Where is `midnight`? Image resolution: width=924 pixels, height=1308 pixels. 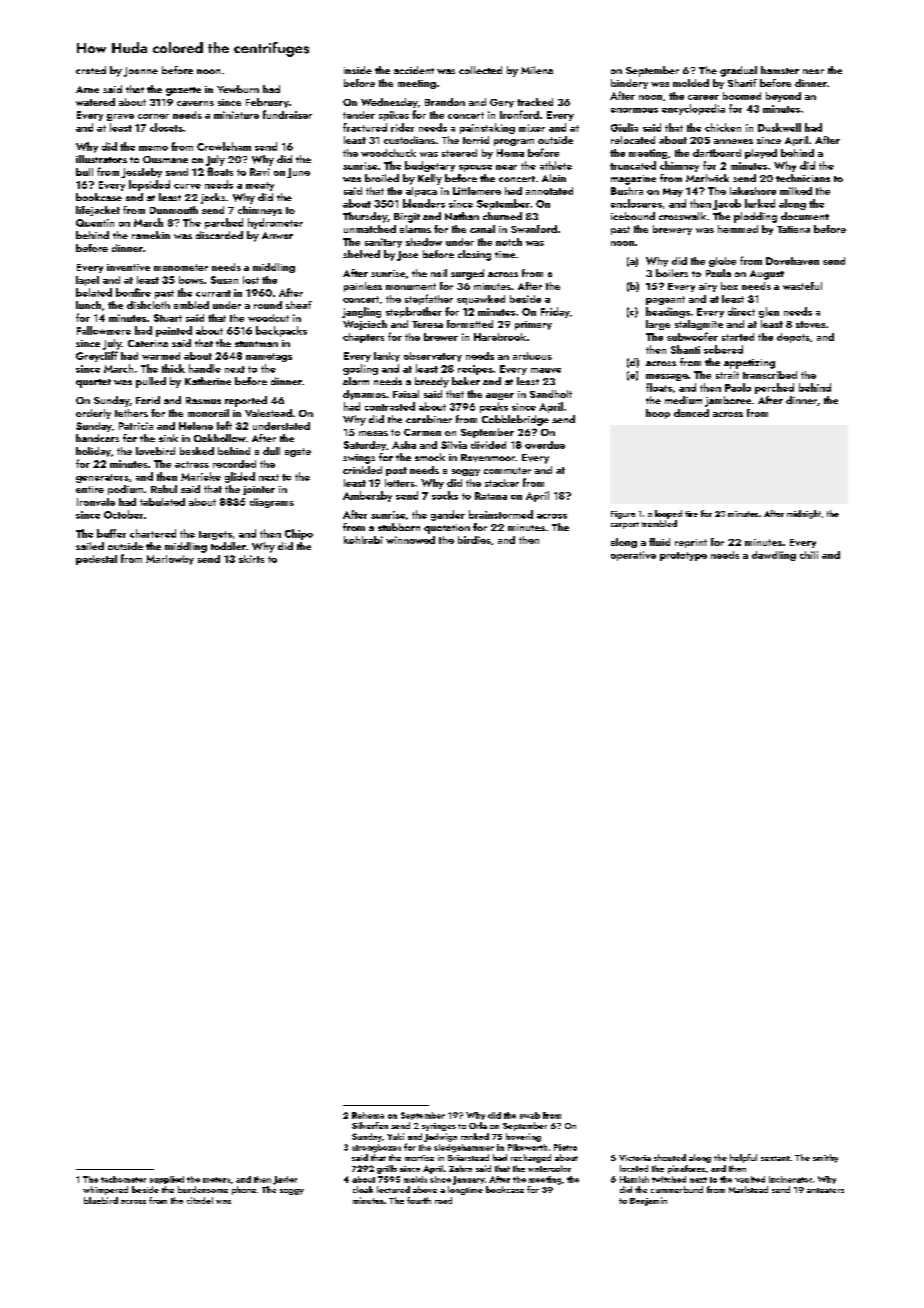 midnight is located at coordinates (804, 514).
